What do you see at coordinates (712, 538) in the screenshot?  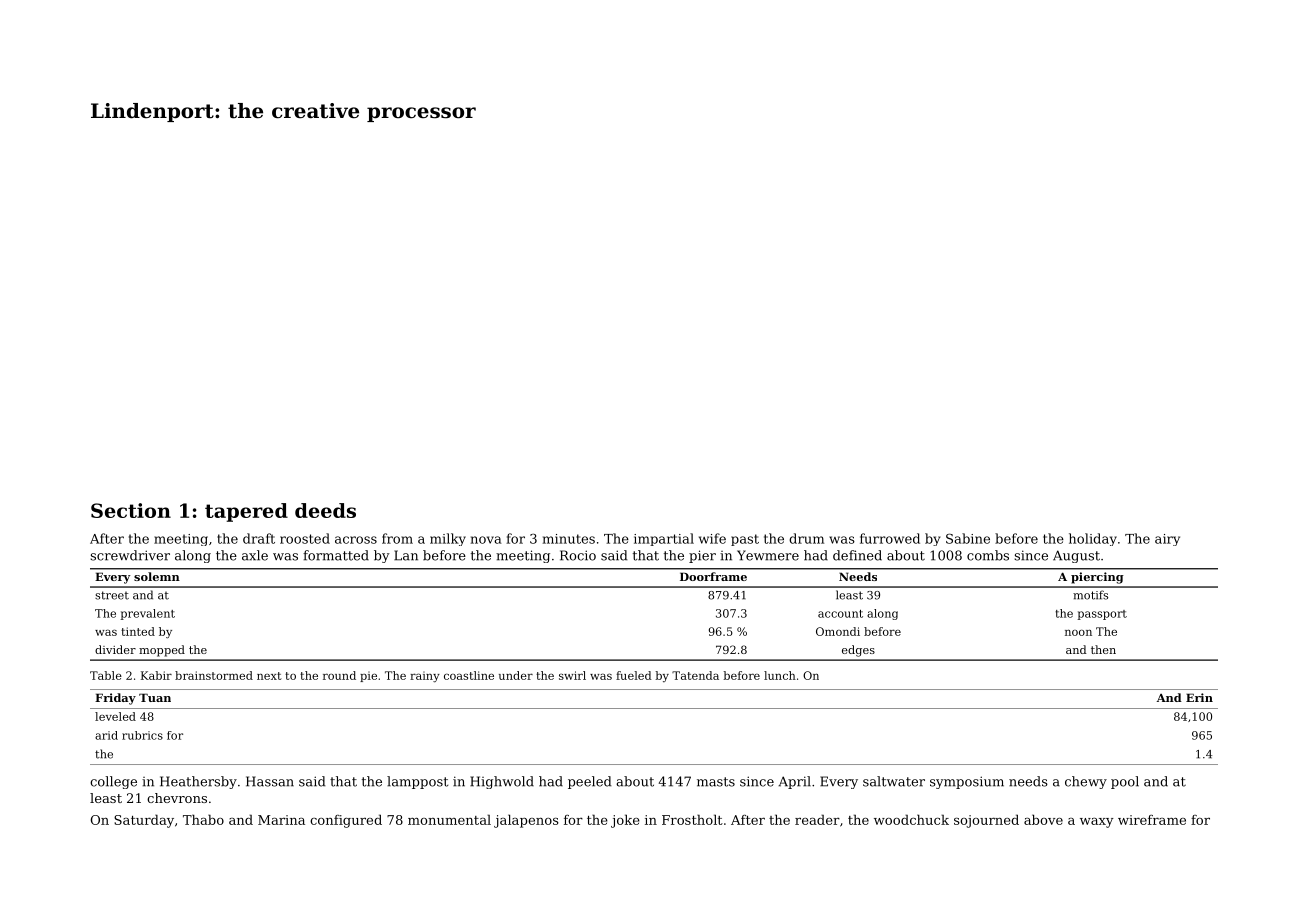 I see `wife` at bounding box center [712, 538].
